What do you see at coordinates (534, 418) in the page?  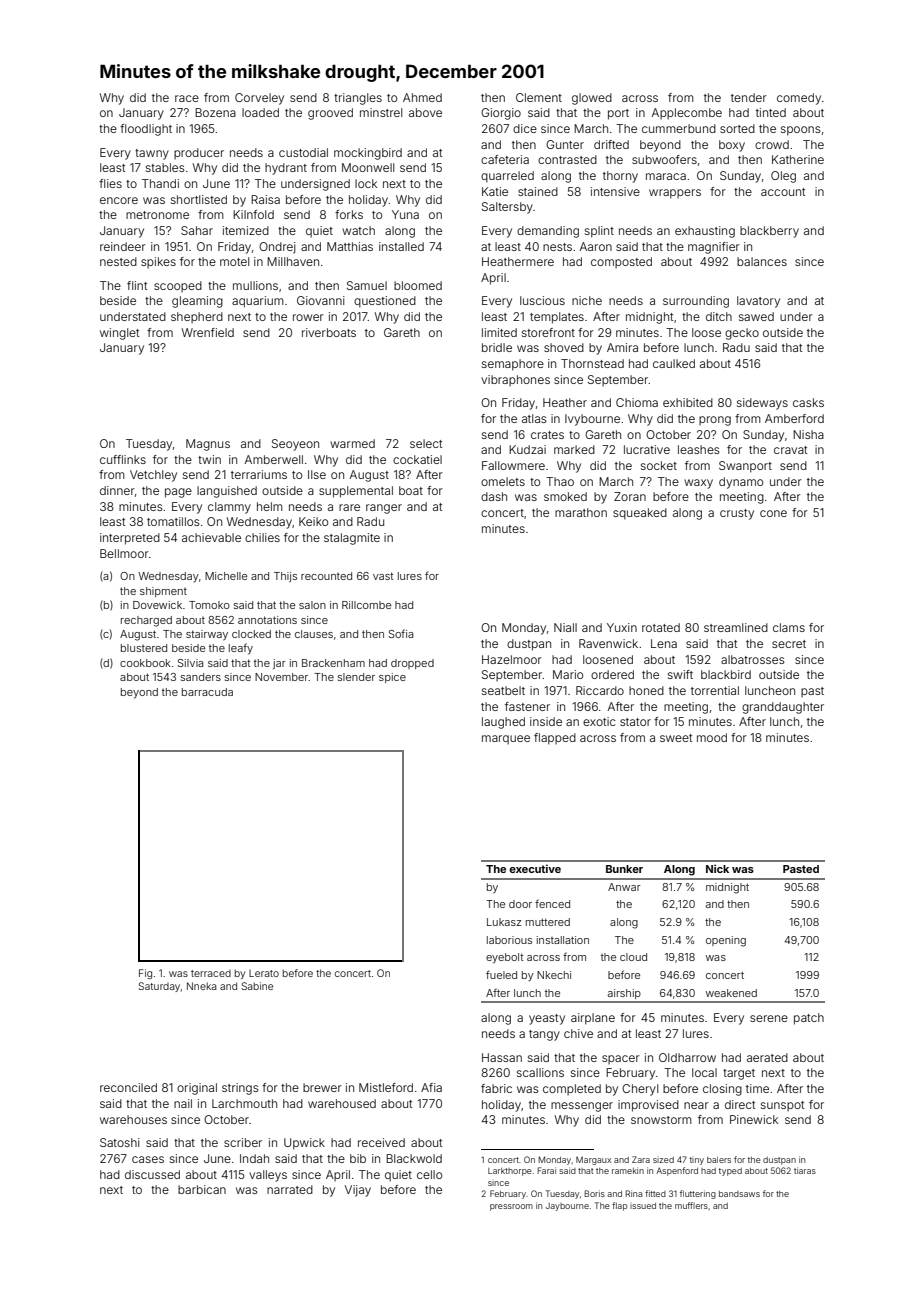 I see `atlas` at bounding box center [534, 418].
